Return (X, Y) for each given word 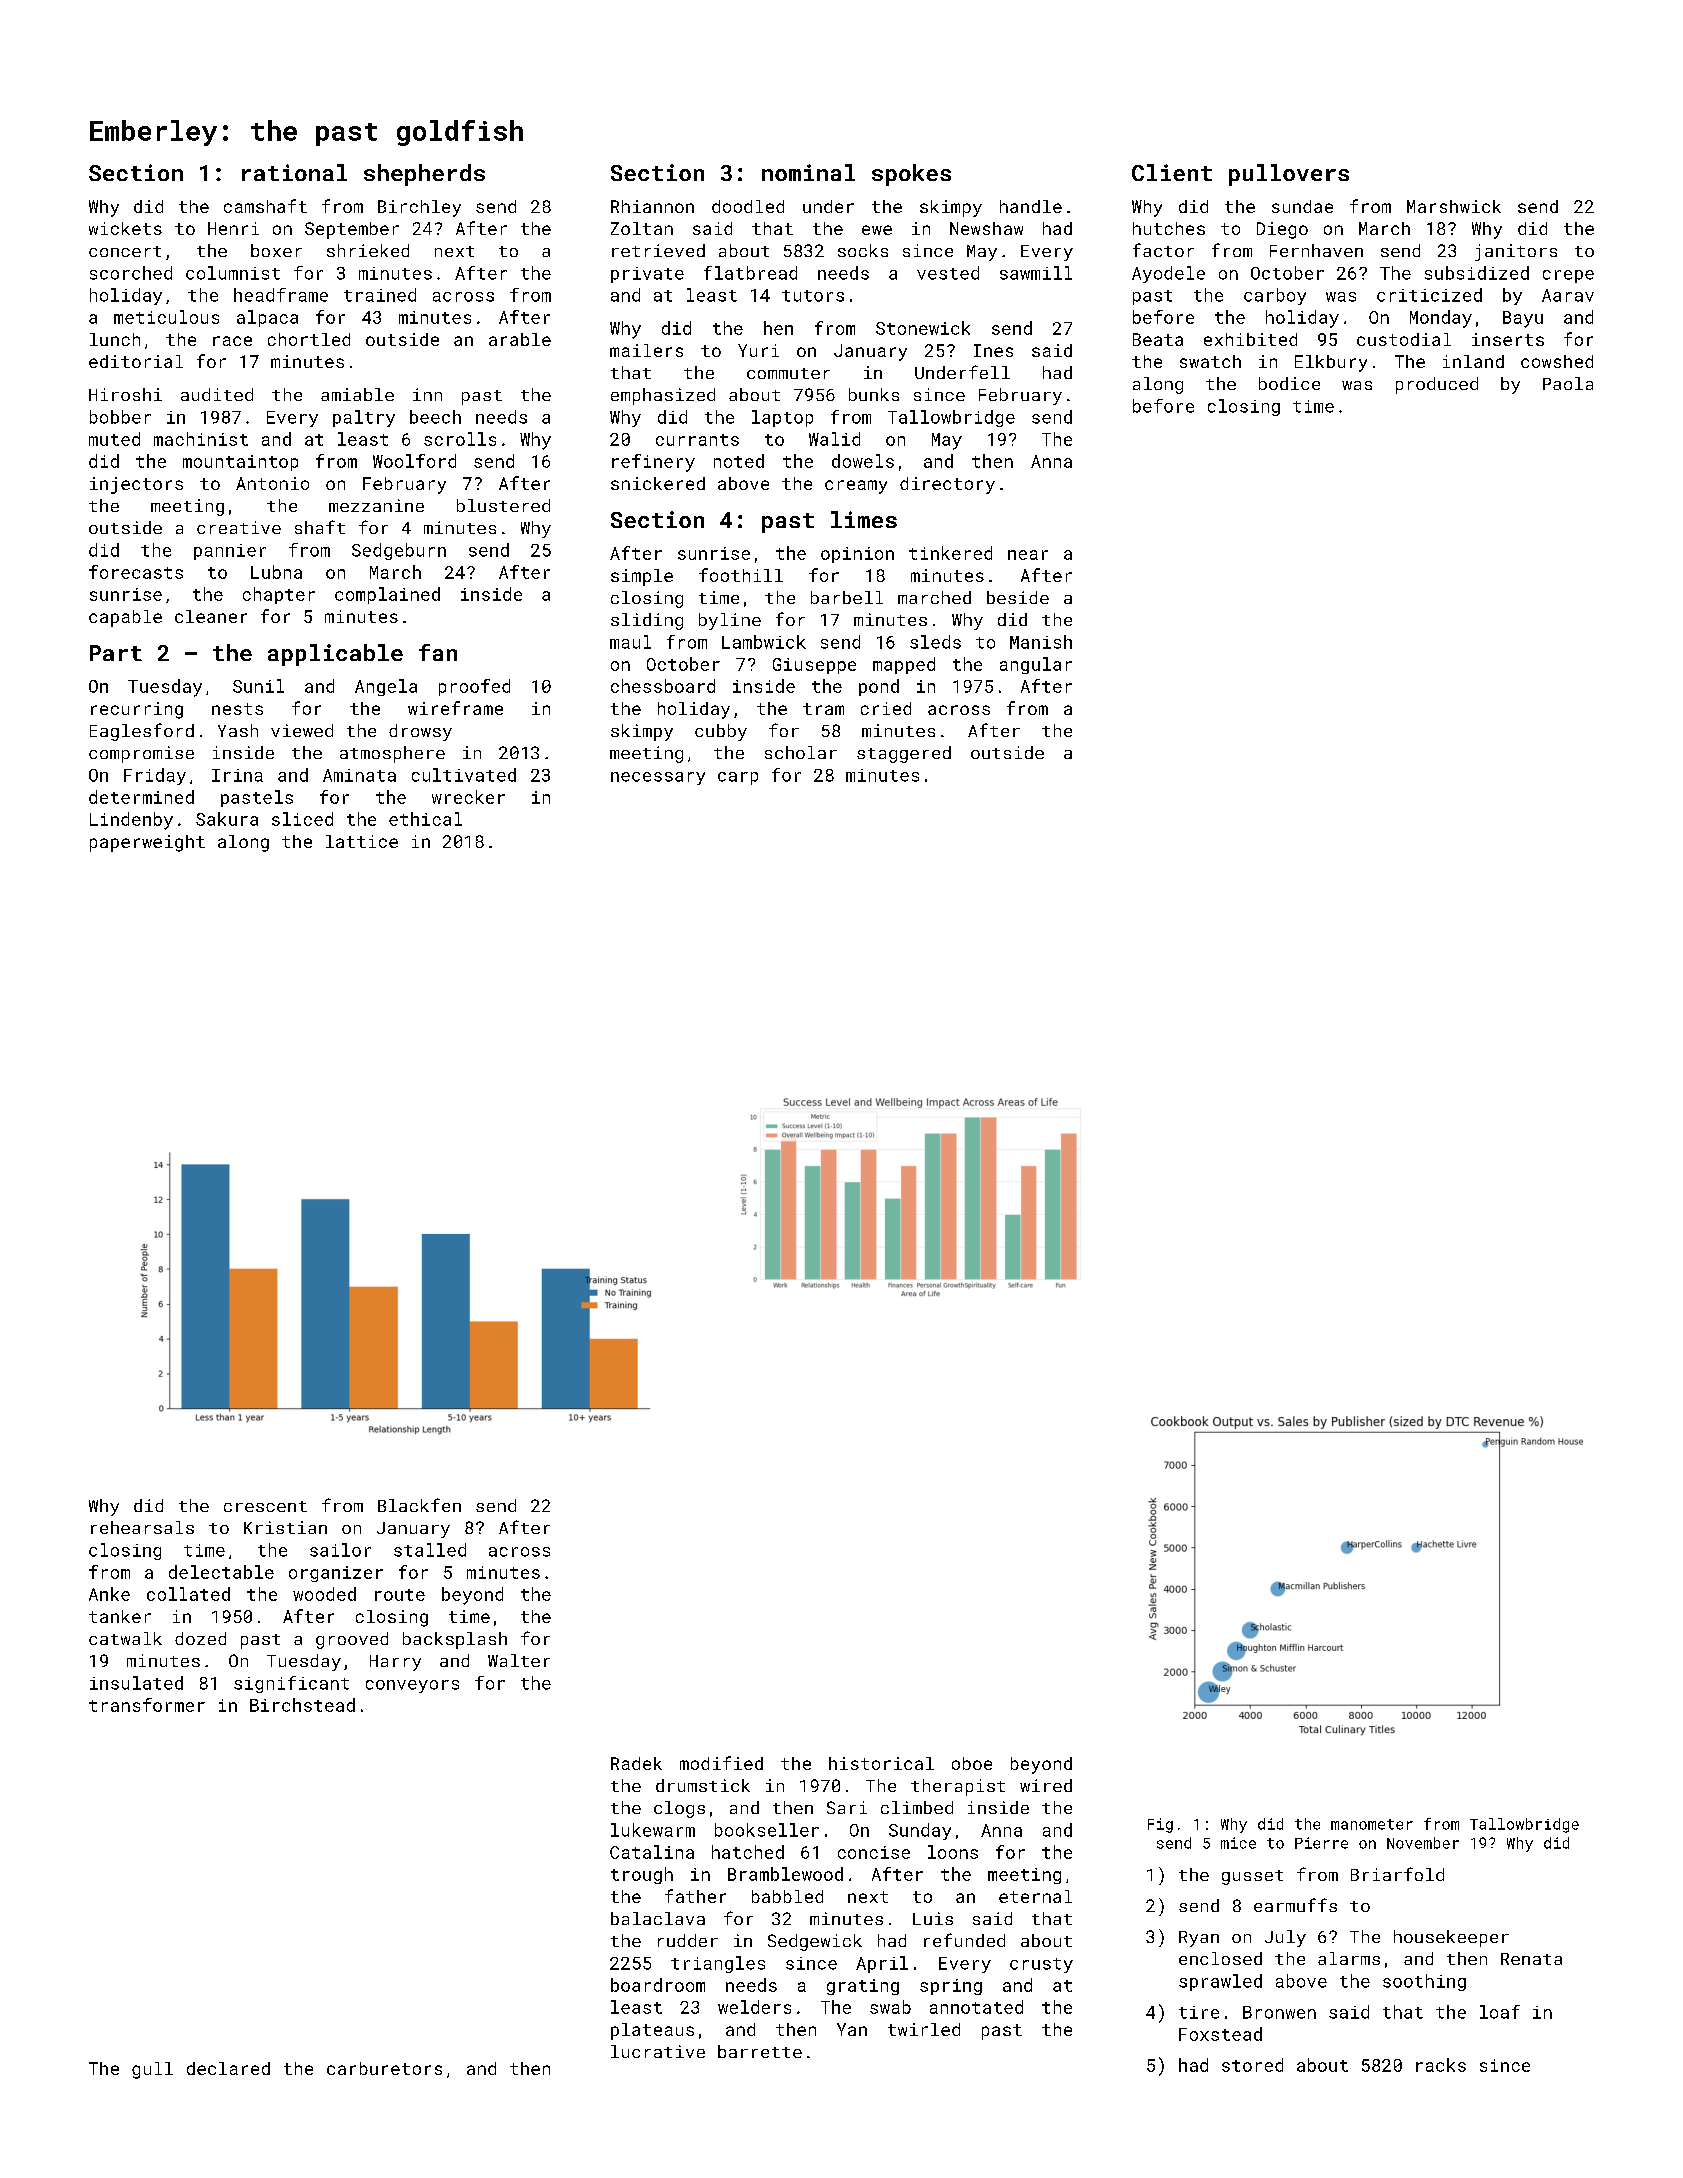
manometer (1372, 1824)
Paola (1568, 383)
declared (228, 2068)
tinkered (950, 553)
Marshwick (1454, 206)
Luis (933, 1918)
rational (294, 172)
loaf (1500, 2012)
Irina (237, 775)
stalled (430, 1550)
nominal (808, 172)
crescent (265, 1506)
